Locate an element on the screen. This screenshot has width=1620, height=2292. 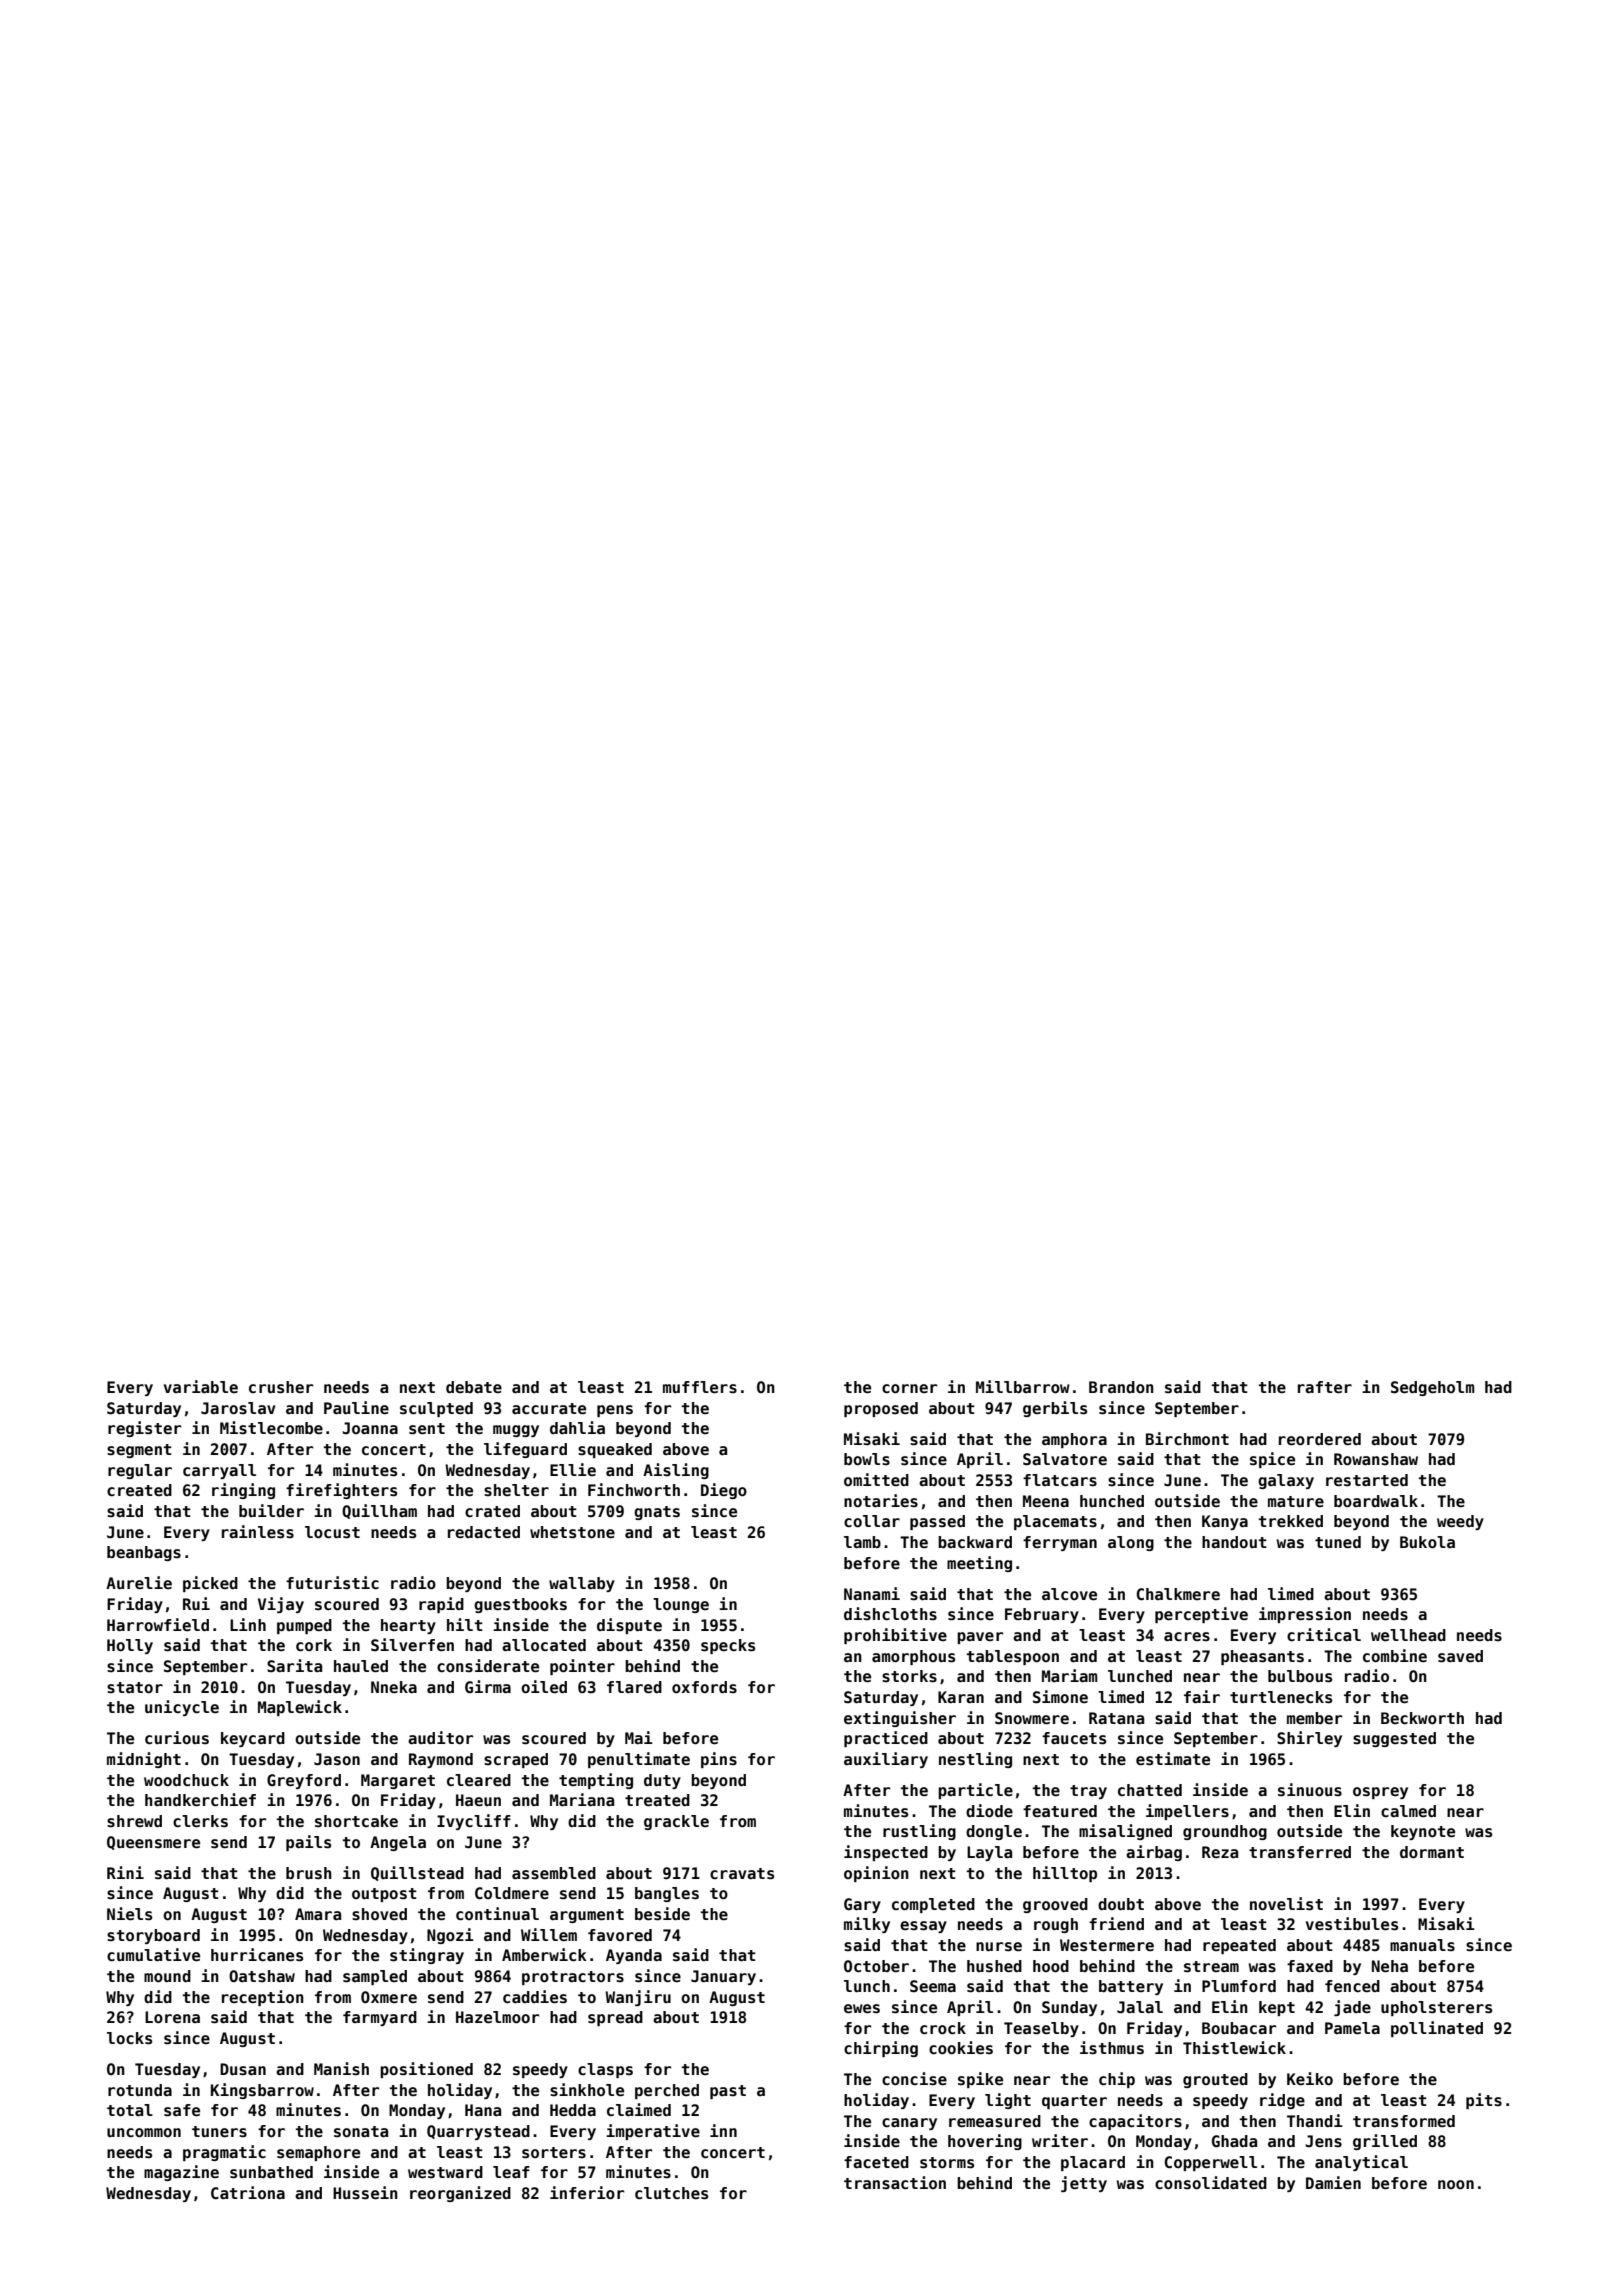
Hussein is located at coordinates (365, 2193).
